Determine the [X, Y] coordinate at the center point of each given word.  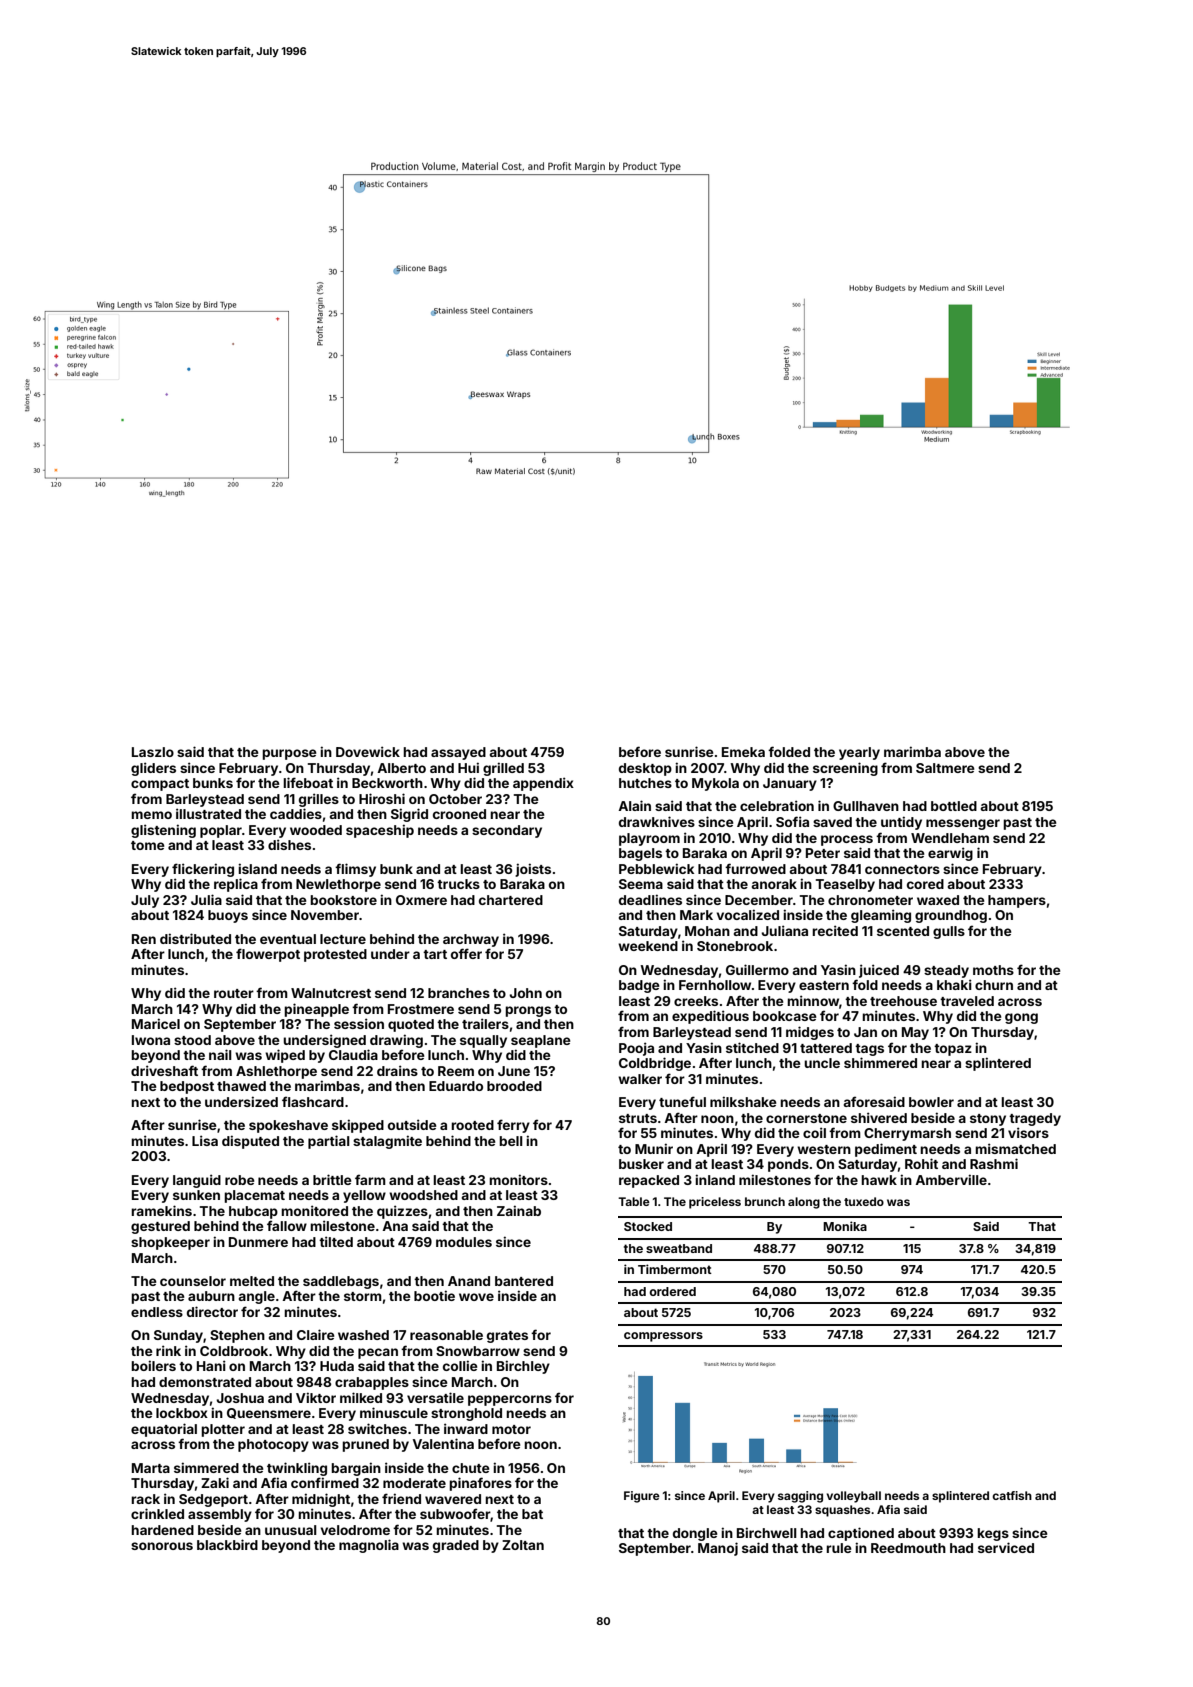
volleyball [853, 1497]
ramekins [161, 1210]
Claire [315, 1334]
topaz [953, 1050]
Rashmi [994, 1163]
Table [634, 1201]
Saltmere [945, 768]
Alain [634, 805]
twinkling [297, 1469]
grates [507, 1337]
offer [466, 953]
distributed [195, 938]
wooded [316, 830]
